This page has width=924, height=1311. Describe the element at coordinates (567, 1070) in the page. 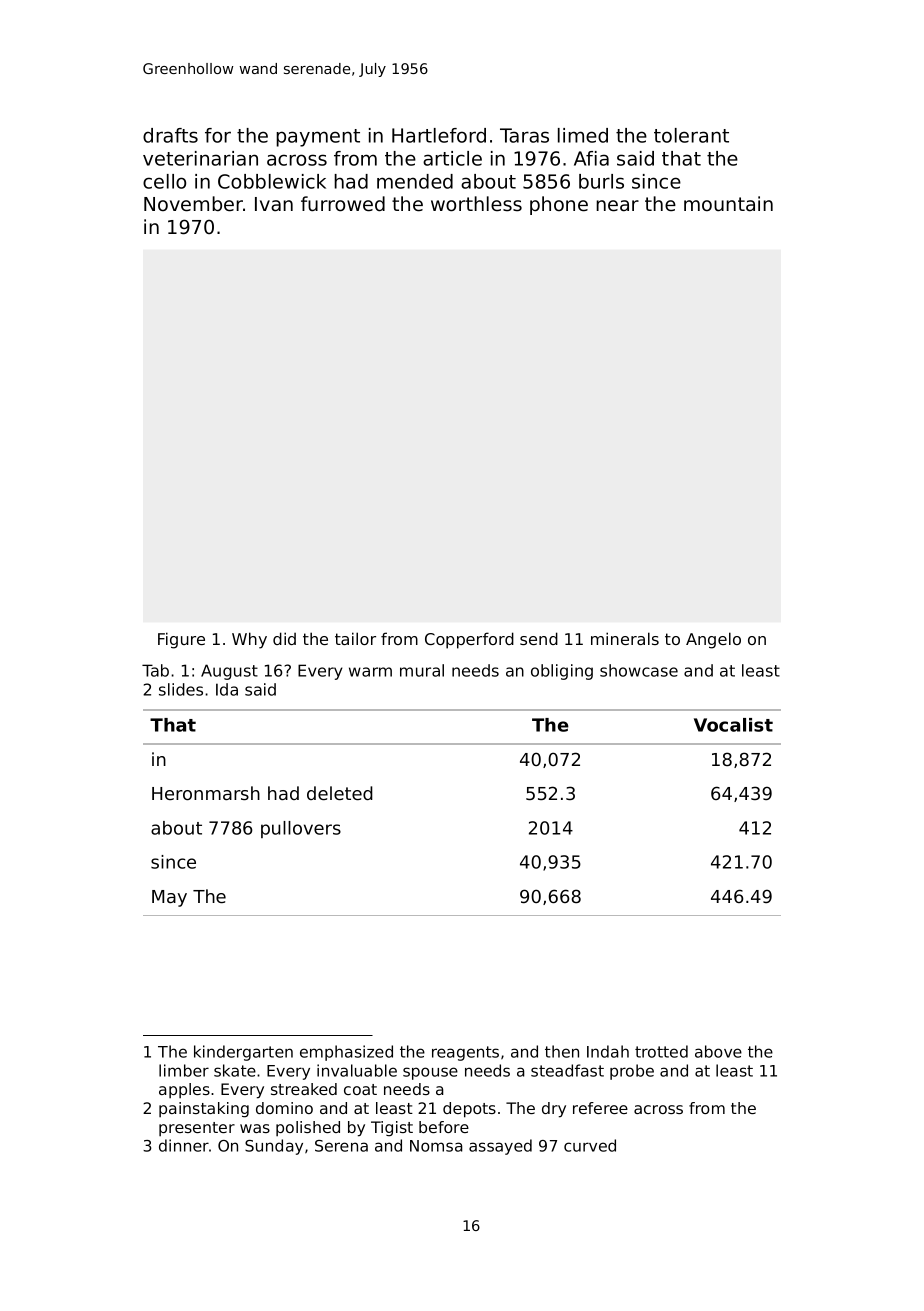

I see `steadfast` at that location.
